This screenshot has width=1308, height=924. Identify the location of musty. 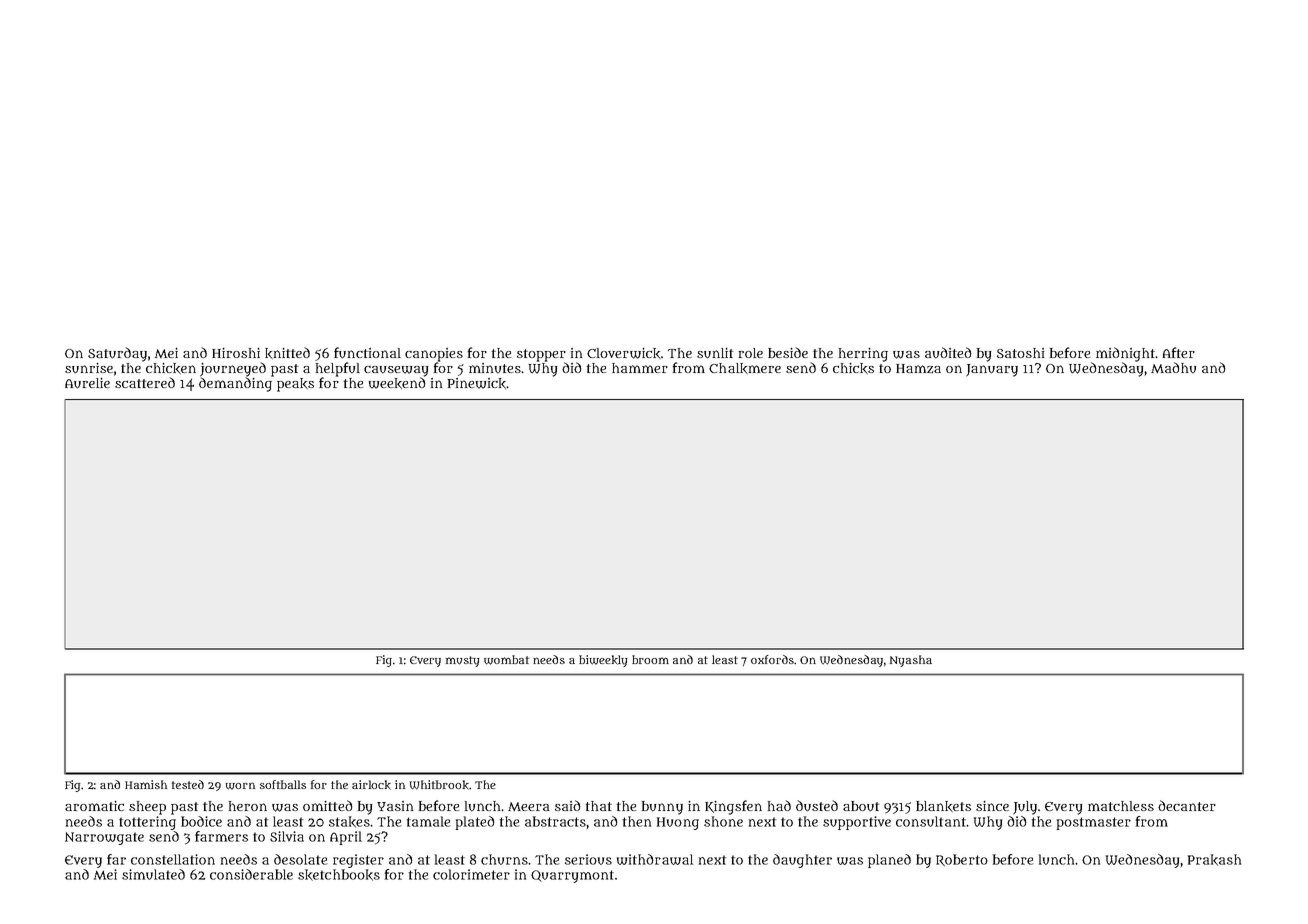
(462, 661).
